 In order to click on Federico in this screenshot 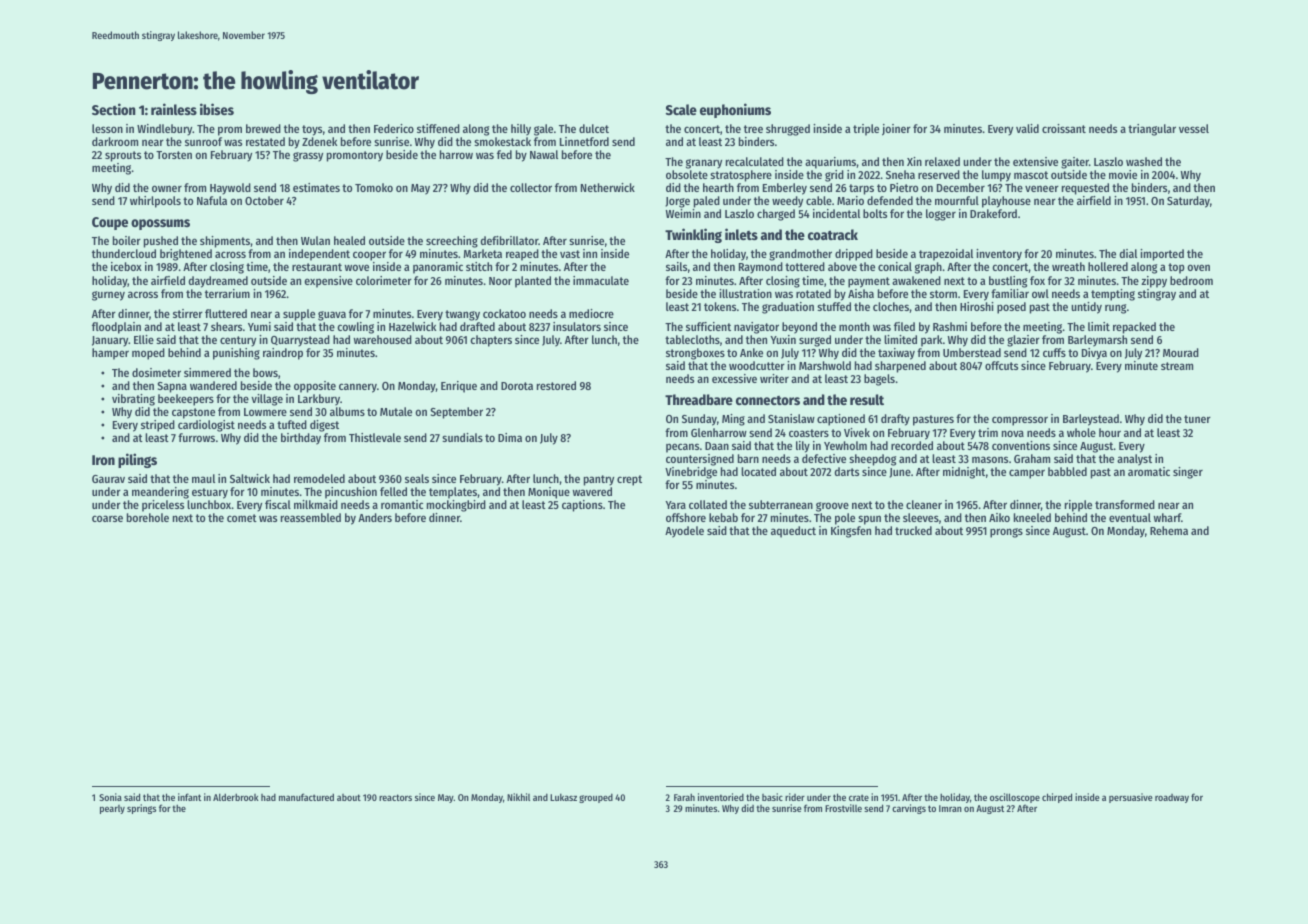, I will do `click(394, 128)`.
